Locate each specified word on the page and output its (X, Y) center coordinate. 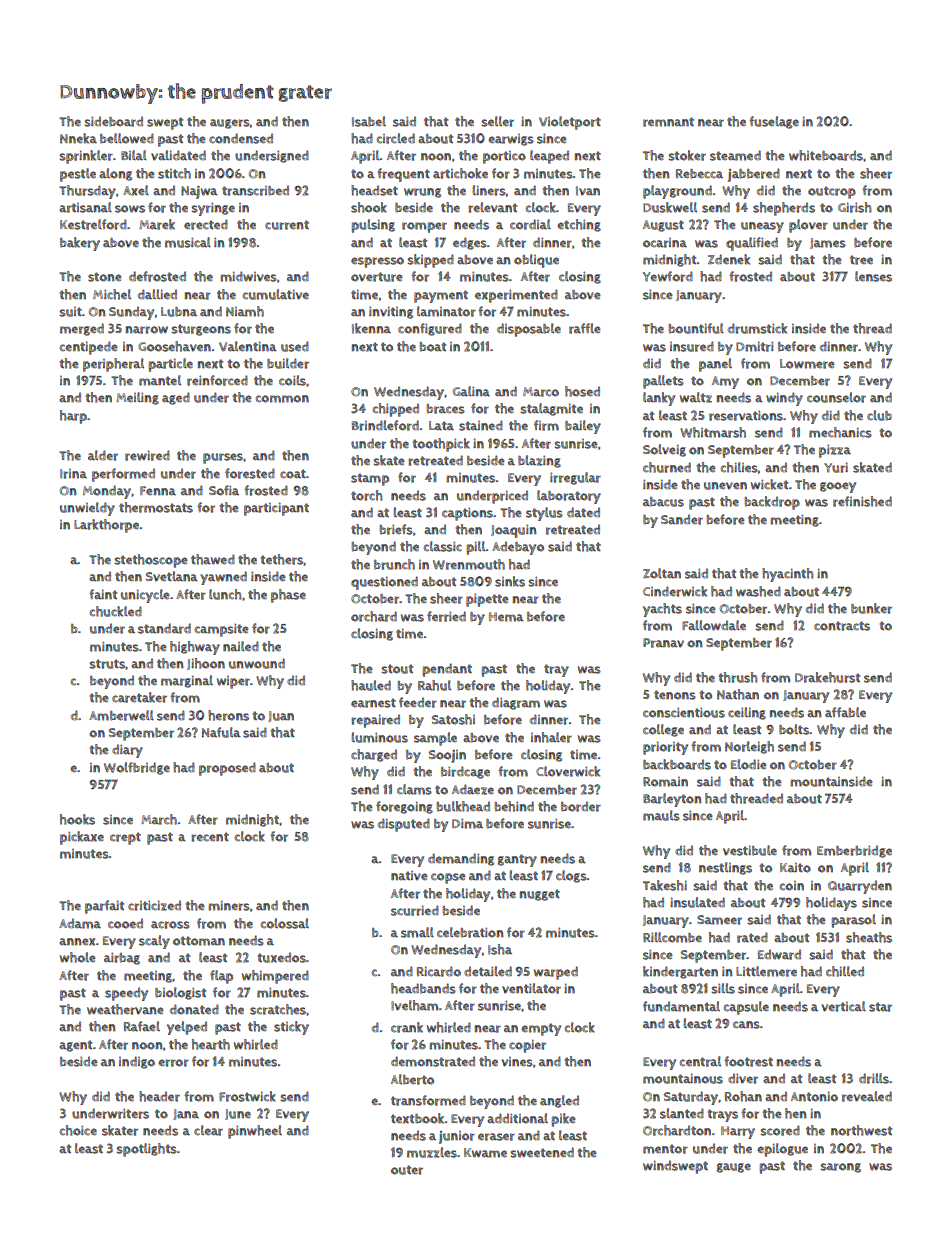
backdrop (772, 503)
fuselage (774, 122)
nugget (540, 895)
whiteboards (826, 155)
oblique (536, 261)
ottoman (199, 941)
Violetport (570, 123)
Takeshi (665, 885)
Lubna (179, 312)
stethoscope (151, 561)
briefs (396, 529)
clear (208, 1130)
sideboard (113, 121)
